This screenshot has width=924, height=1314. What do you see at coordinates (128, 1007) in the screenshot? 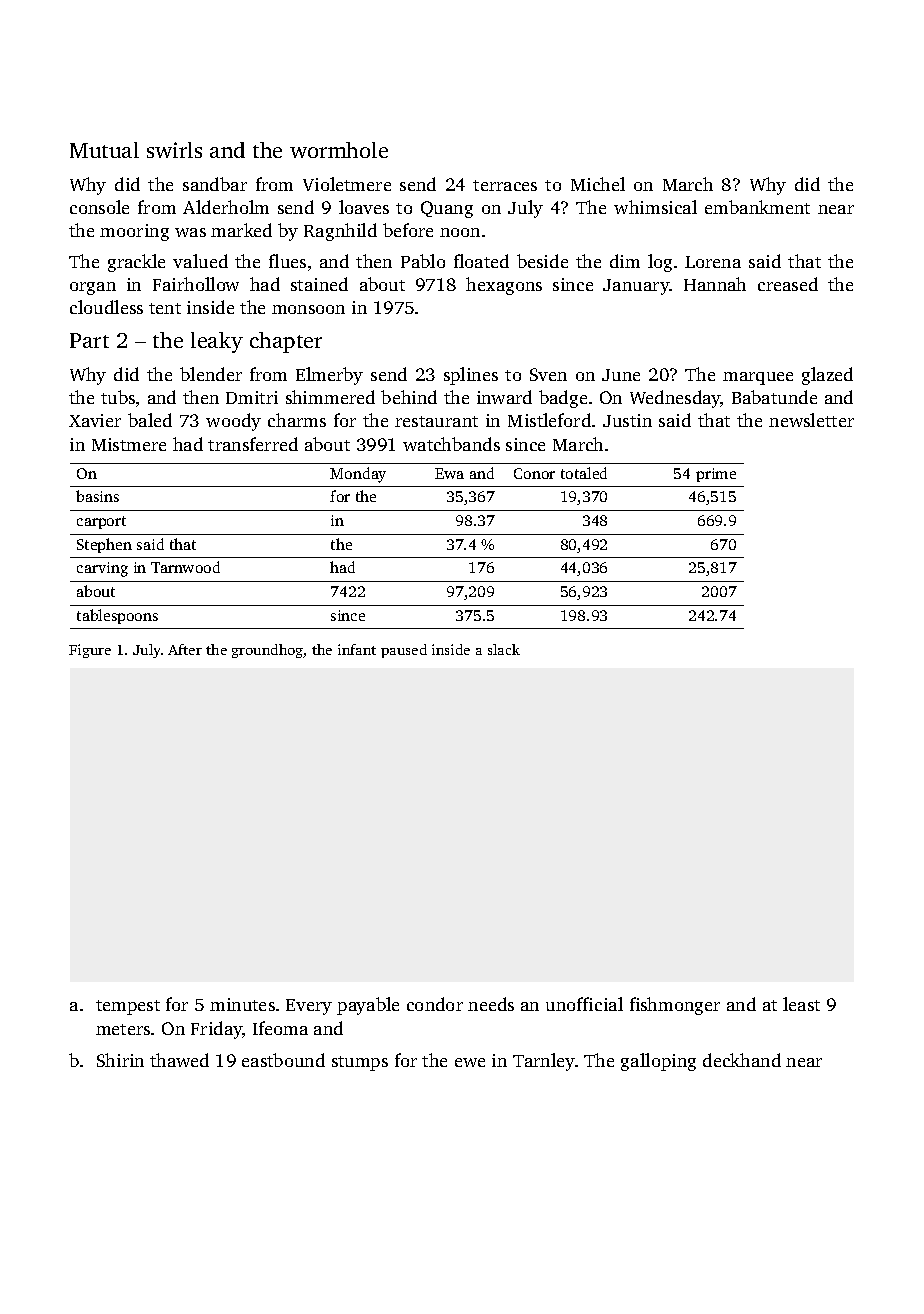
I see `tempest` at bounding box center [128, 1007].
